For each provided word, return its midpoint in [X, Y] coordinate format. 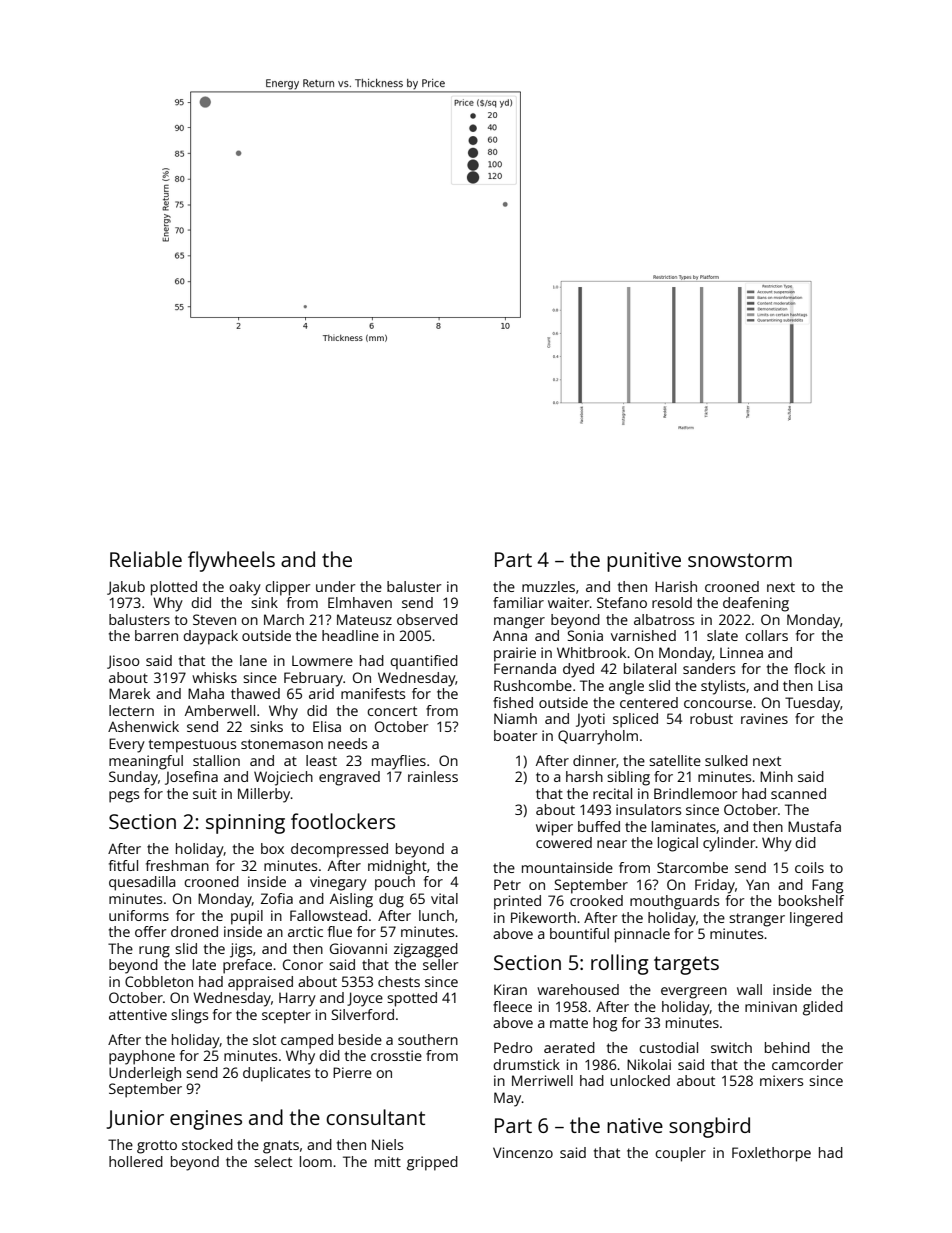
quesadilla [142, 883]
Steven [214, 619]
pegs [124, 797]
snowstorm [740, 560]
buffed [599, 826]
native [635, 1125]
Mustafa [814, 826]
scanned [798, 793]
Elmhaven [360, 602]
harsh [584, 776]
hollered [136, 1161]
